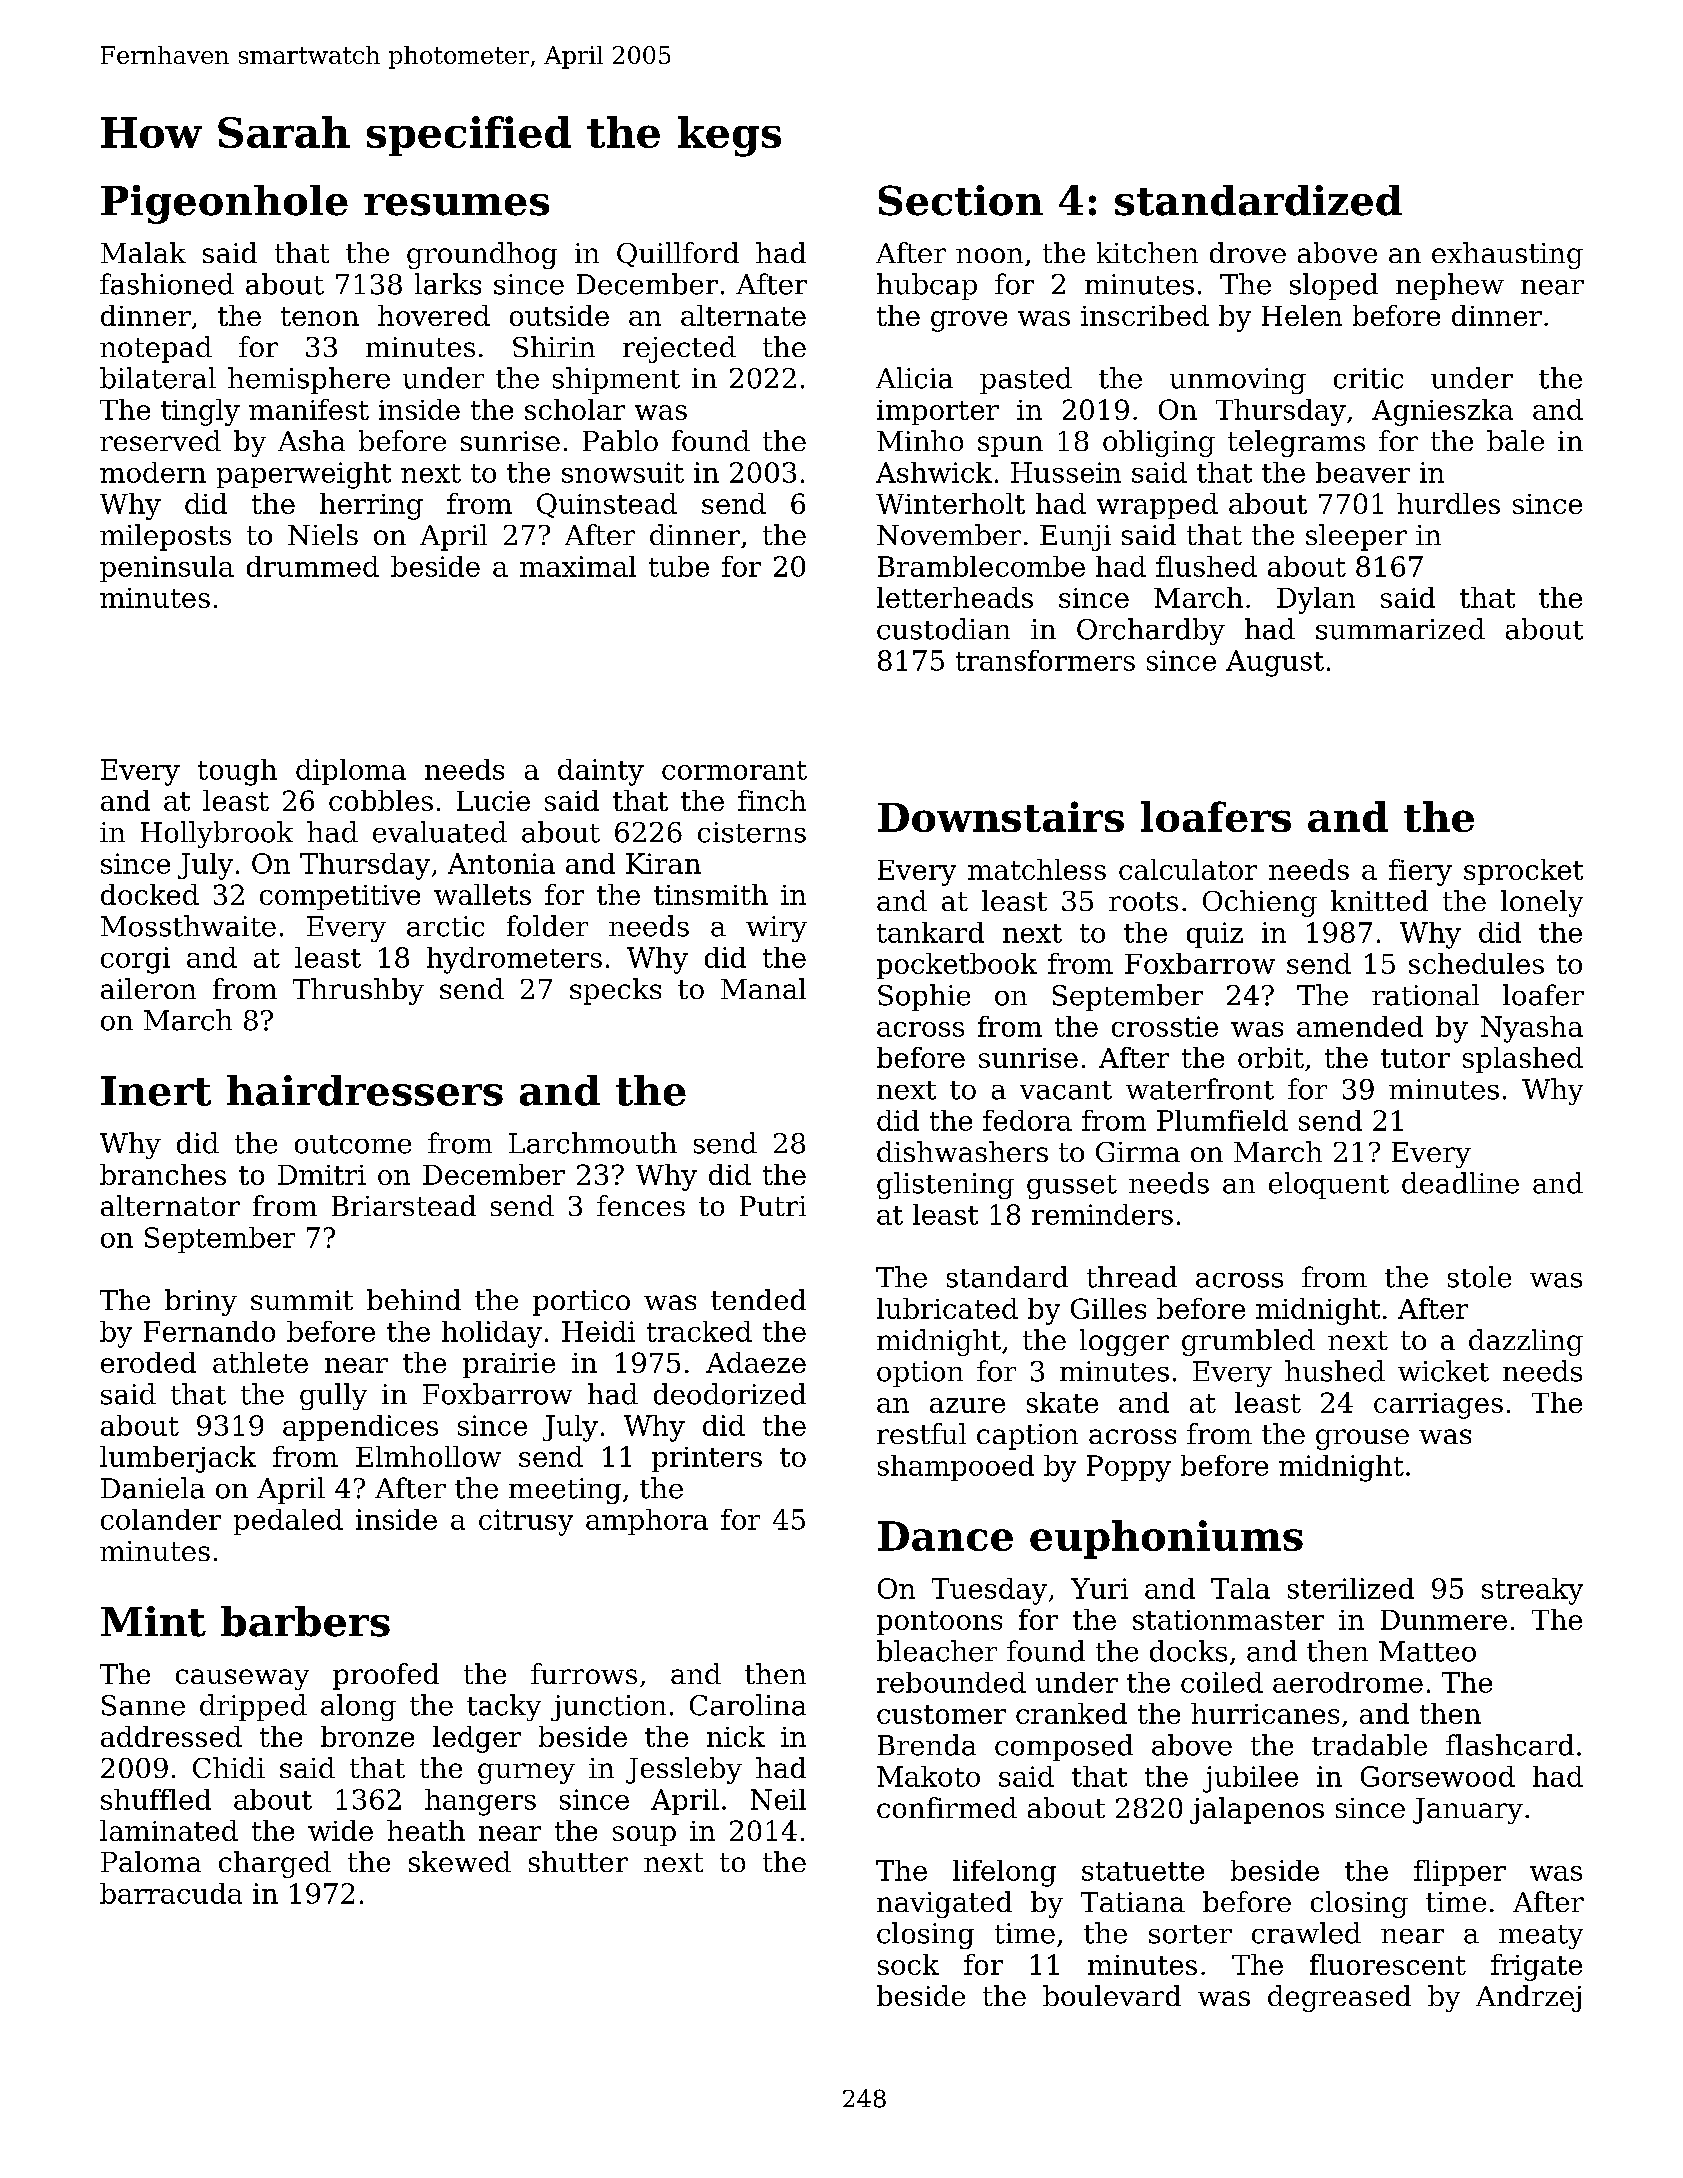 This screenshot has width=1683, height=2178. Describe the element at coordinates (1275, 663) in the screenshot. I see `August` at that location.
